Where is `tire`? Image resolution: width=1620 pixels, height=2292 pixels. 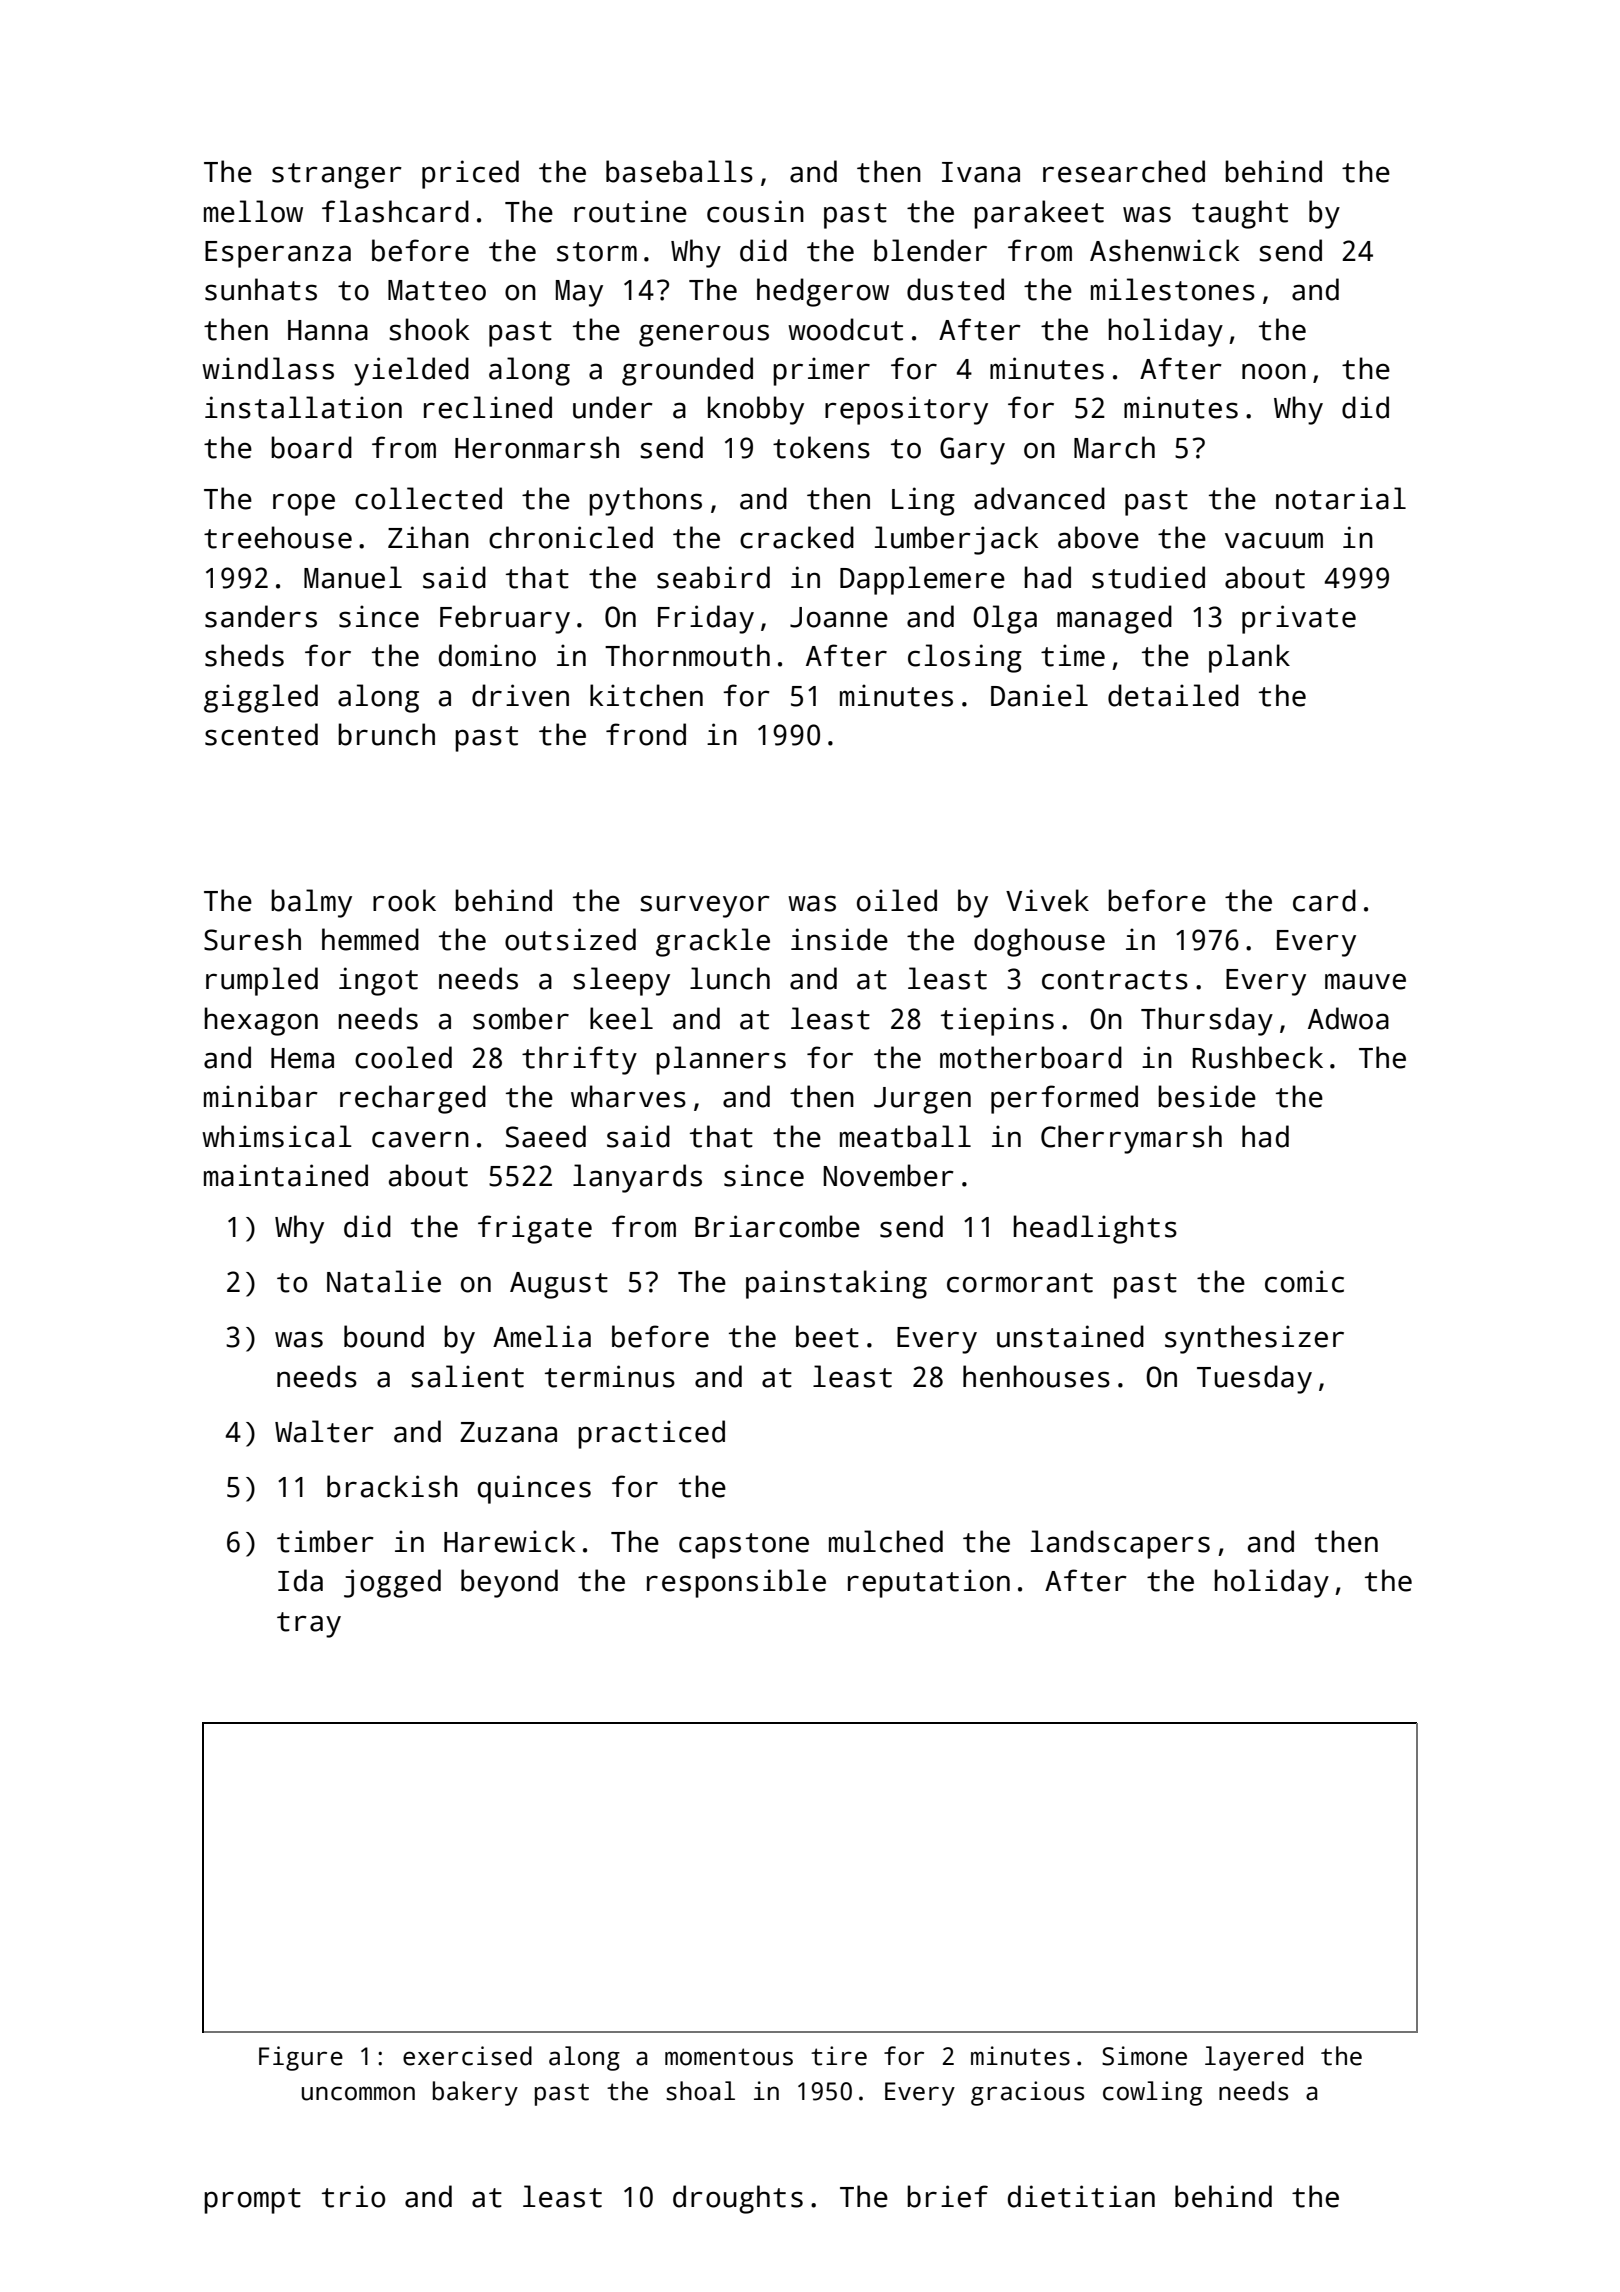 tire is located at coordinates (839, 2056).
